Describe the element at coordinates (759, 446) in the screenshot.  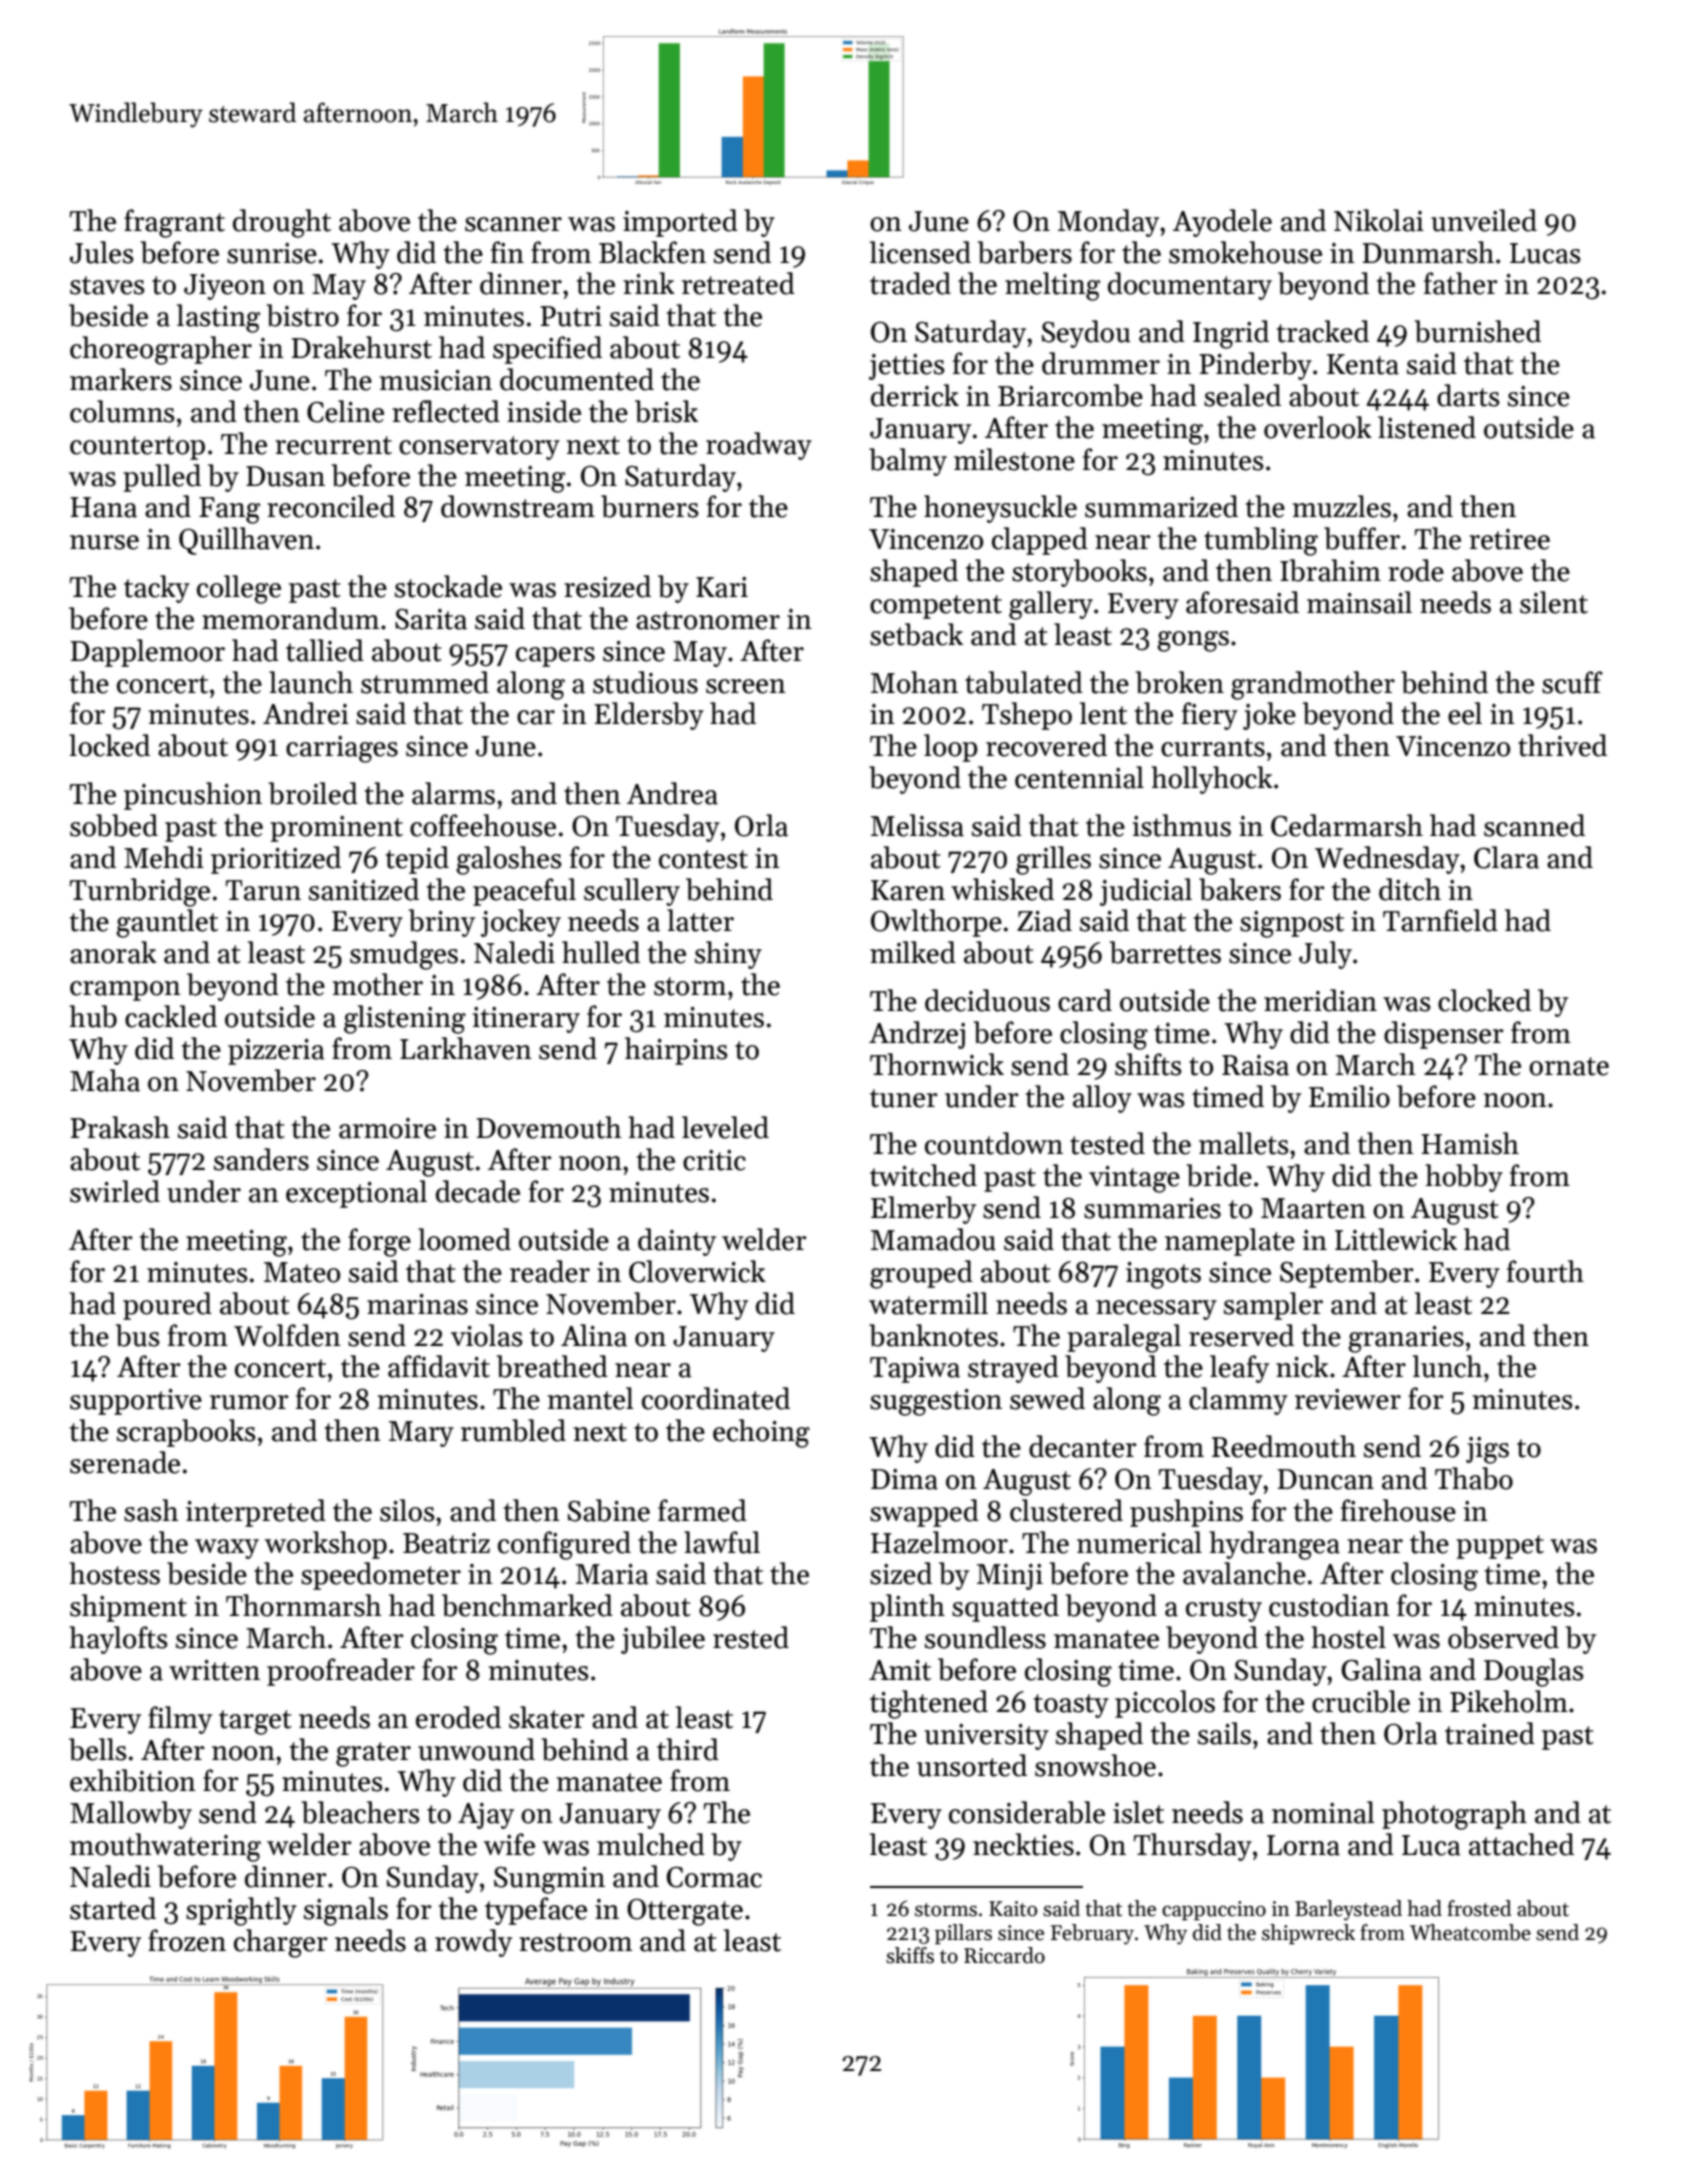
I see `roadway` at that location.
